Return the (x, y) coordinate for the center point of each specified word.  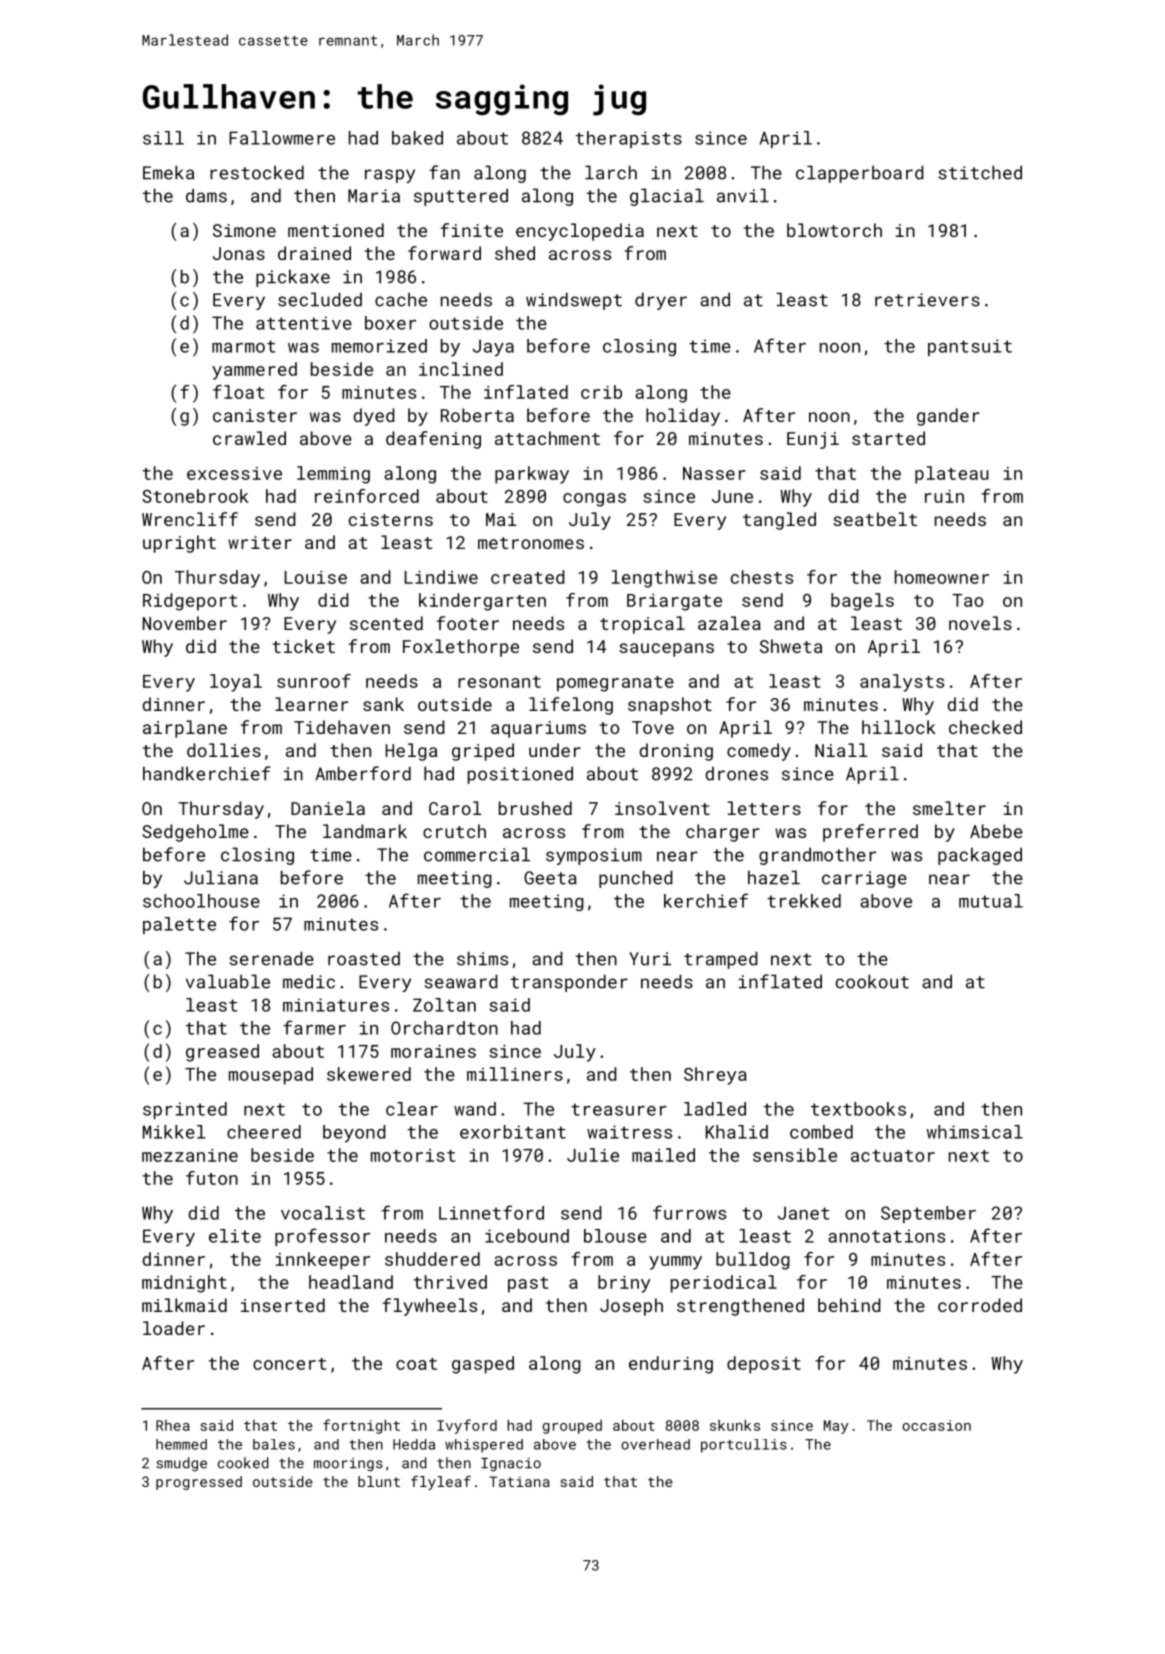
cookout (872, 981)
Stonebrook (195, 496)
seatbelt (875, 519)
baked (417, 138)
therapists (629, 139)
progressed (199, 1483)
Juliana (221, 877)
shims (482, 958)
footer (467, 623)
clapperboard (860, 174)
